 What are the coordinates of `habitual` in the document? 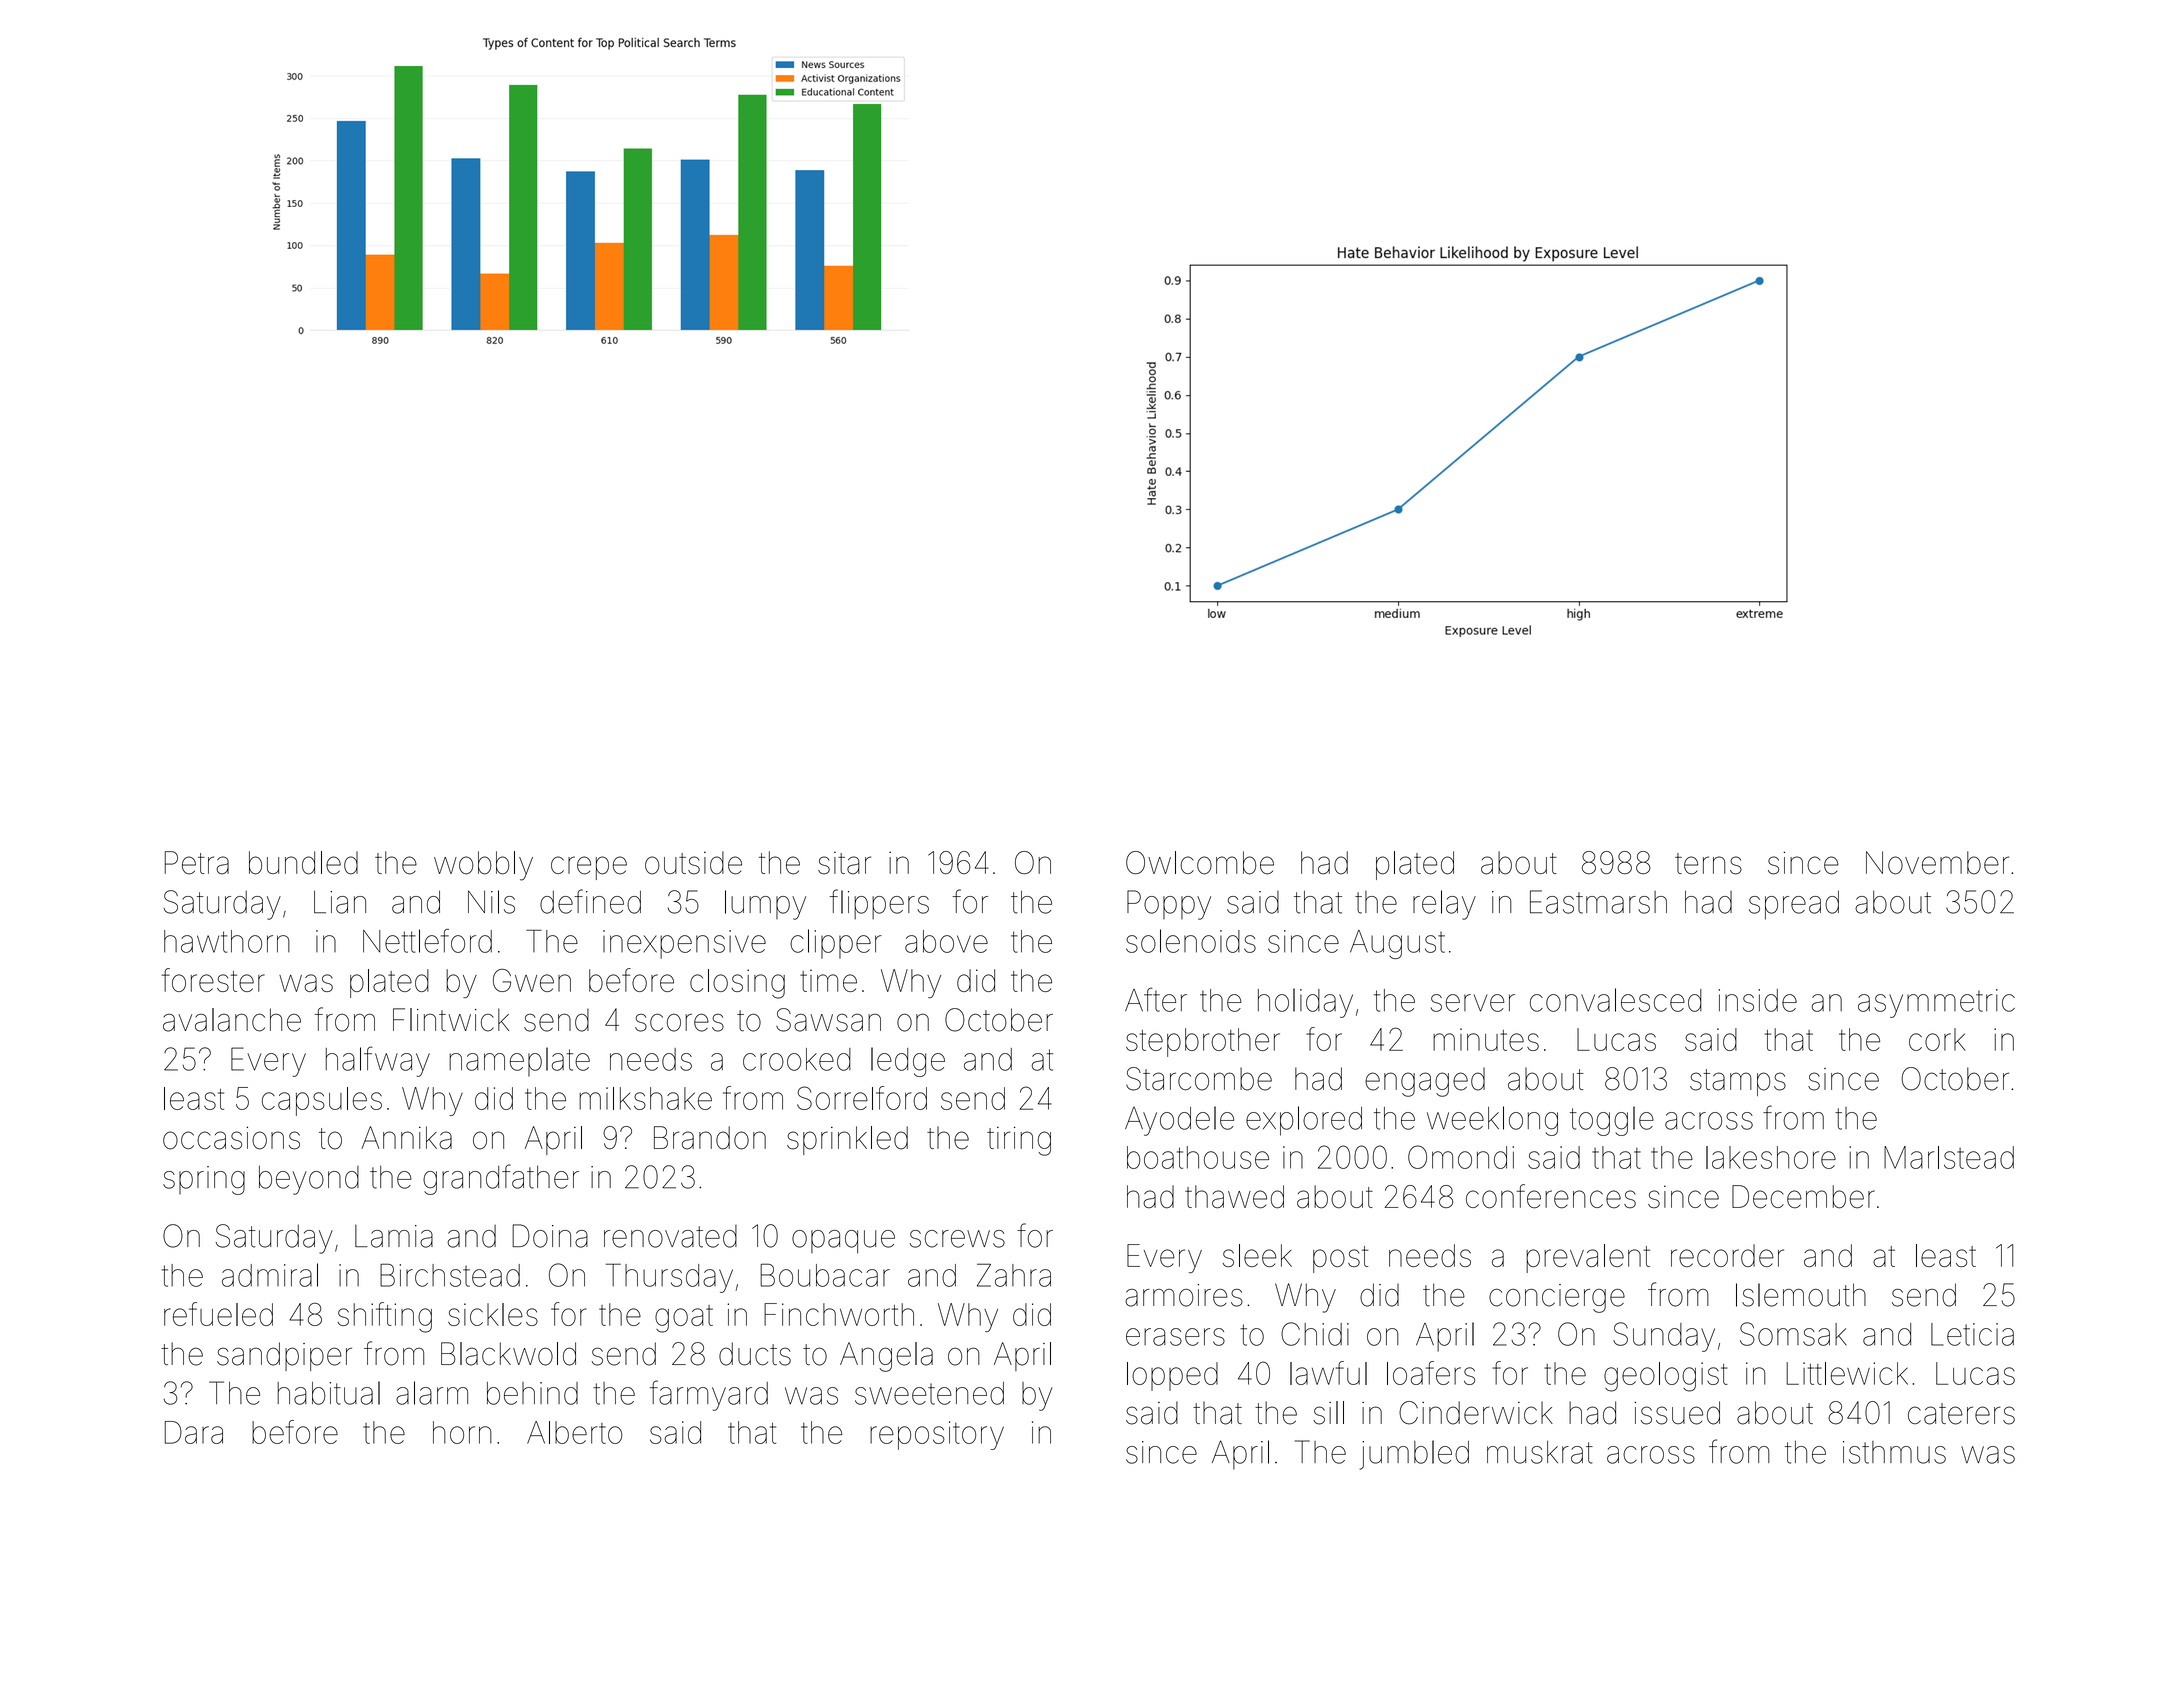 It's located at (328, 1393).
